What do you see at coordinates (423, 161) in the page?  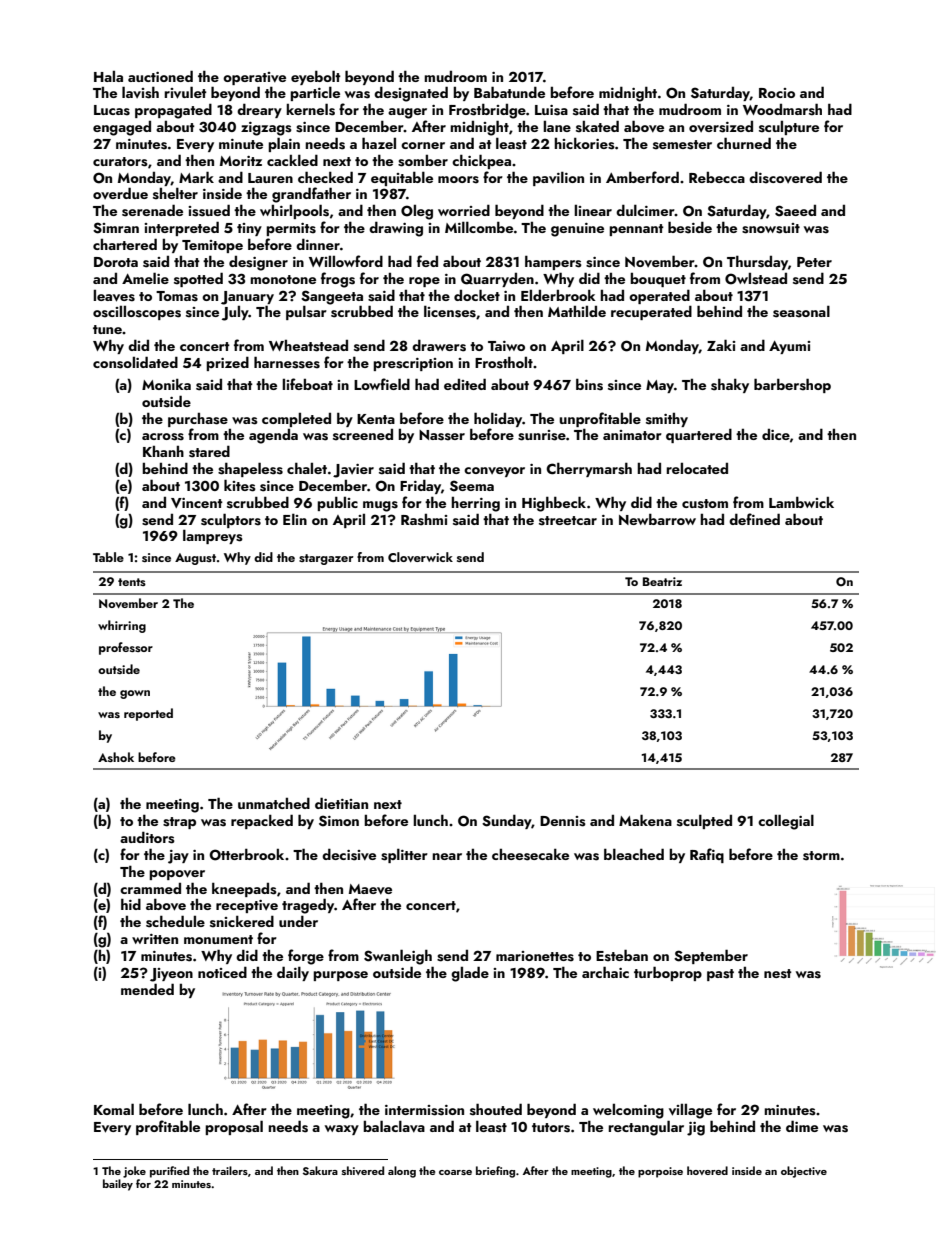 I see `somber` at bounding box center [423, 161].
